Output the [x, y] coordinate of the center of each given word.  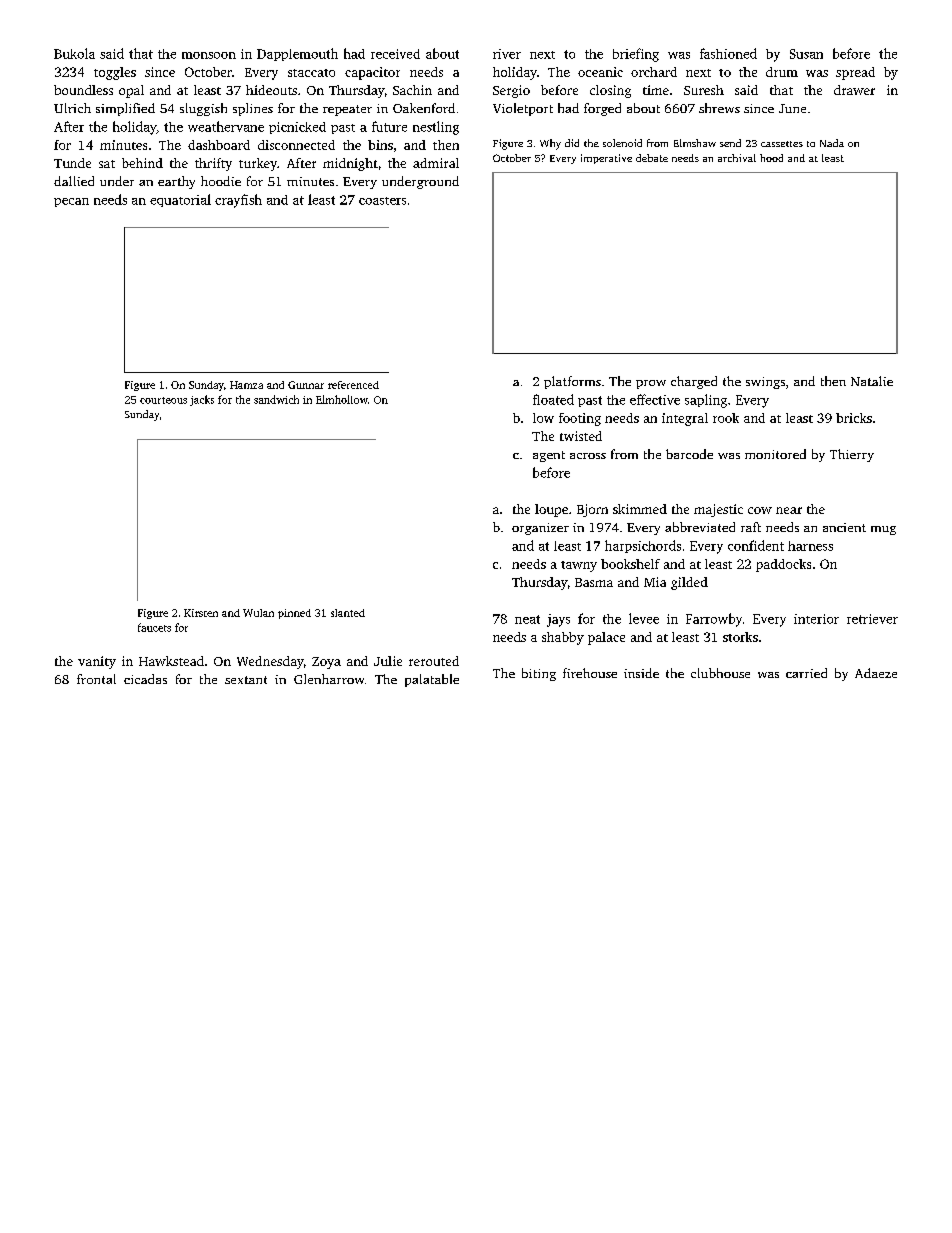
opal [131, 91]
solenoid [622, 143]
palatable [432, 680]
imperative [606, 159]
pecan [71, 202]
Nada [832, 143]
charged [694, 382]
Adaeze [876, 673]
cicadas [145, 679]
